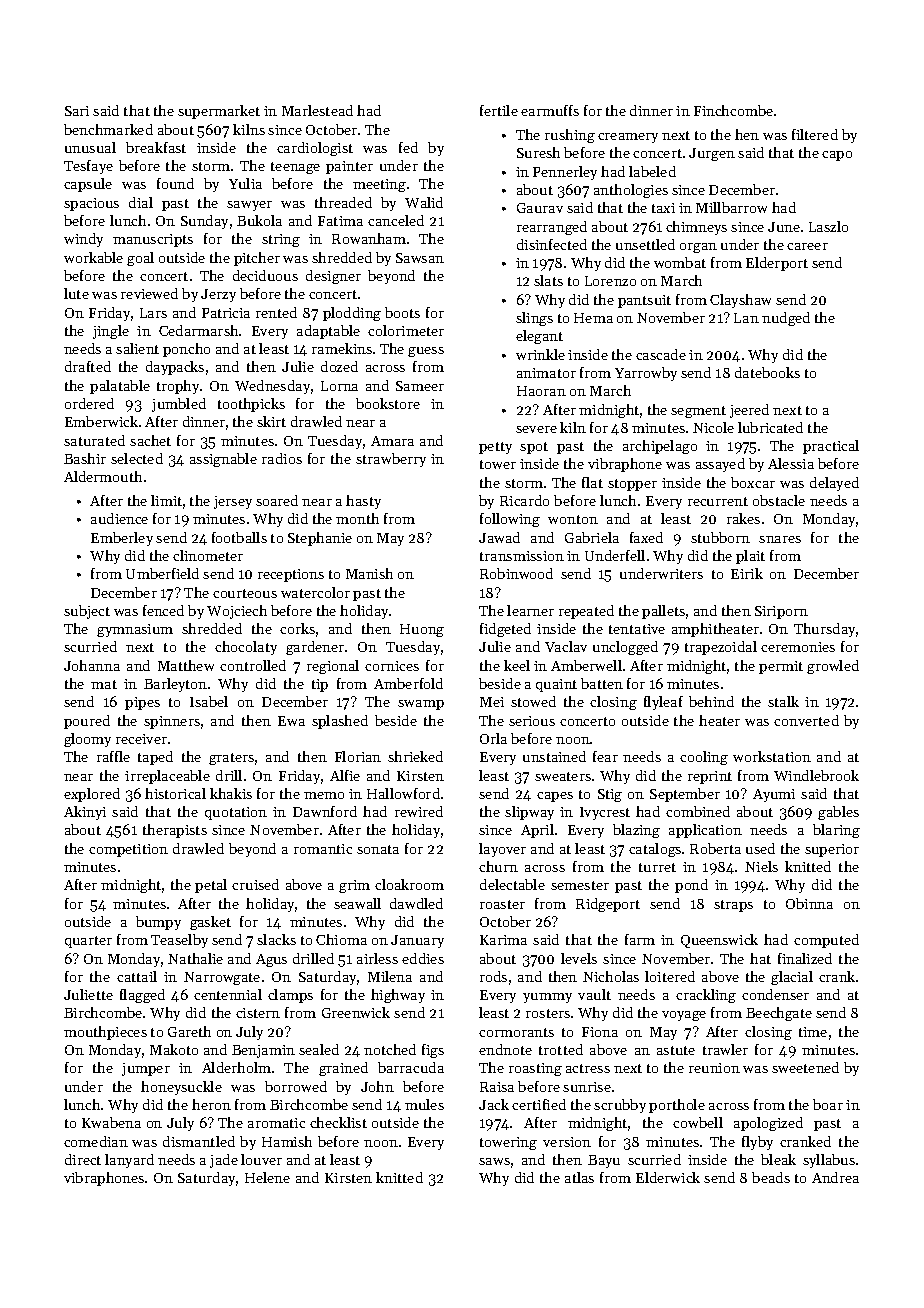  Describe the element at coordinates (142, 703) in the screenshot. I see `pipes` at that location.
